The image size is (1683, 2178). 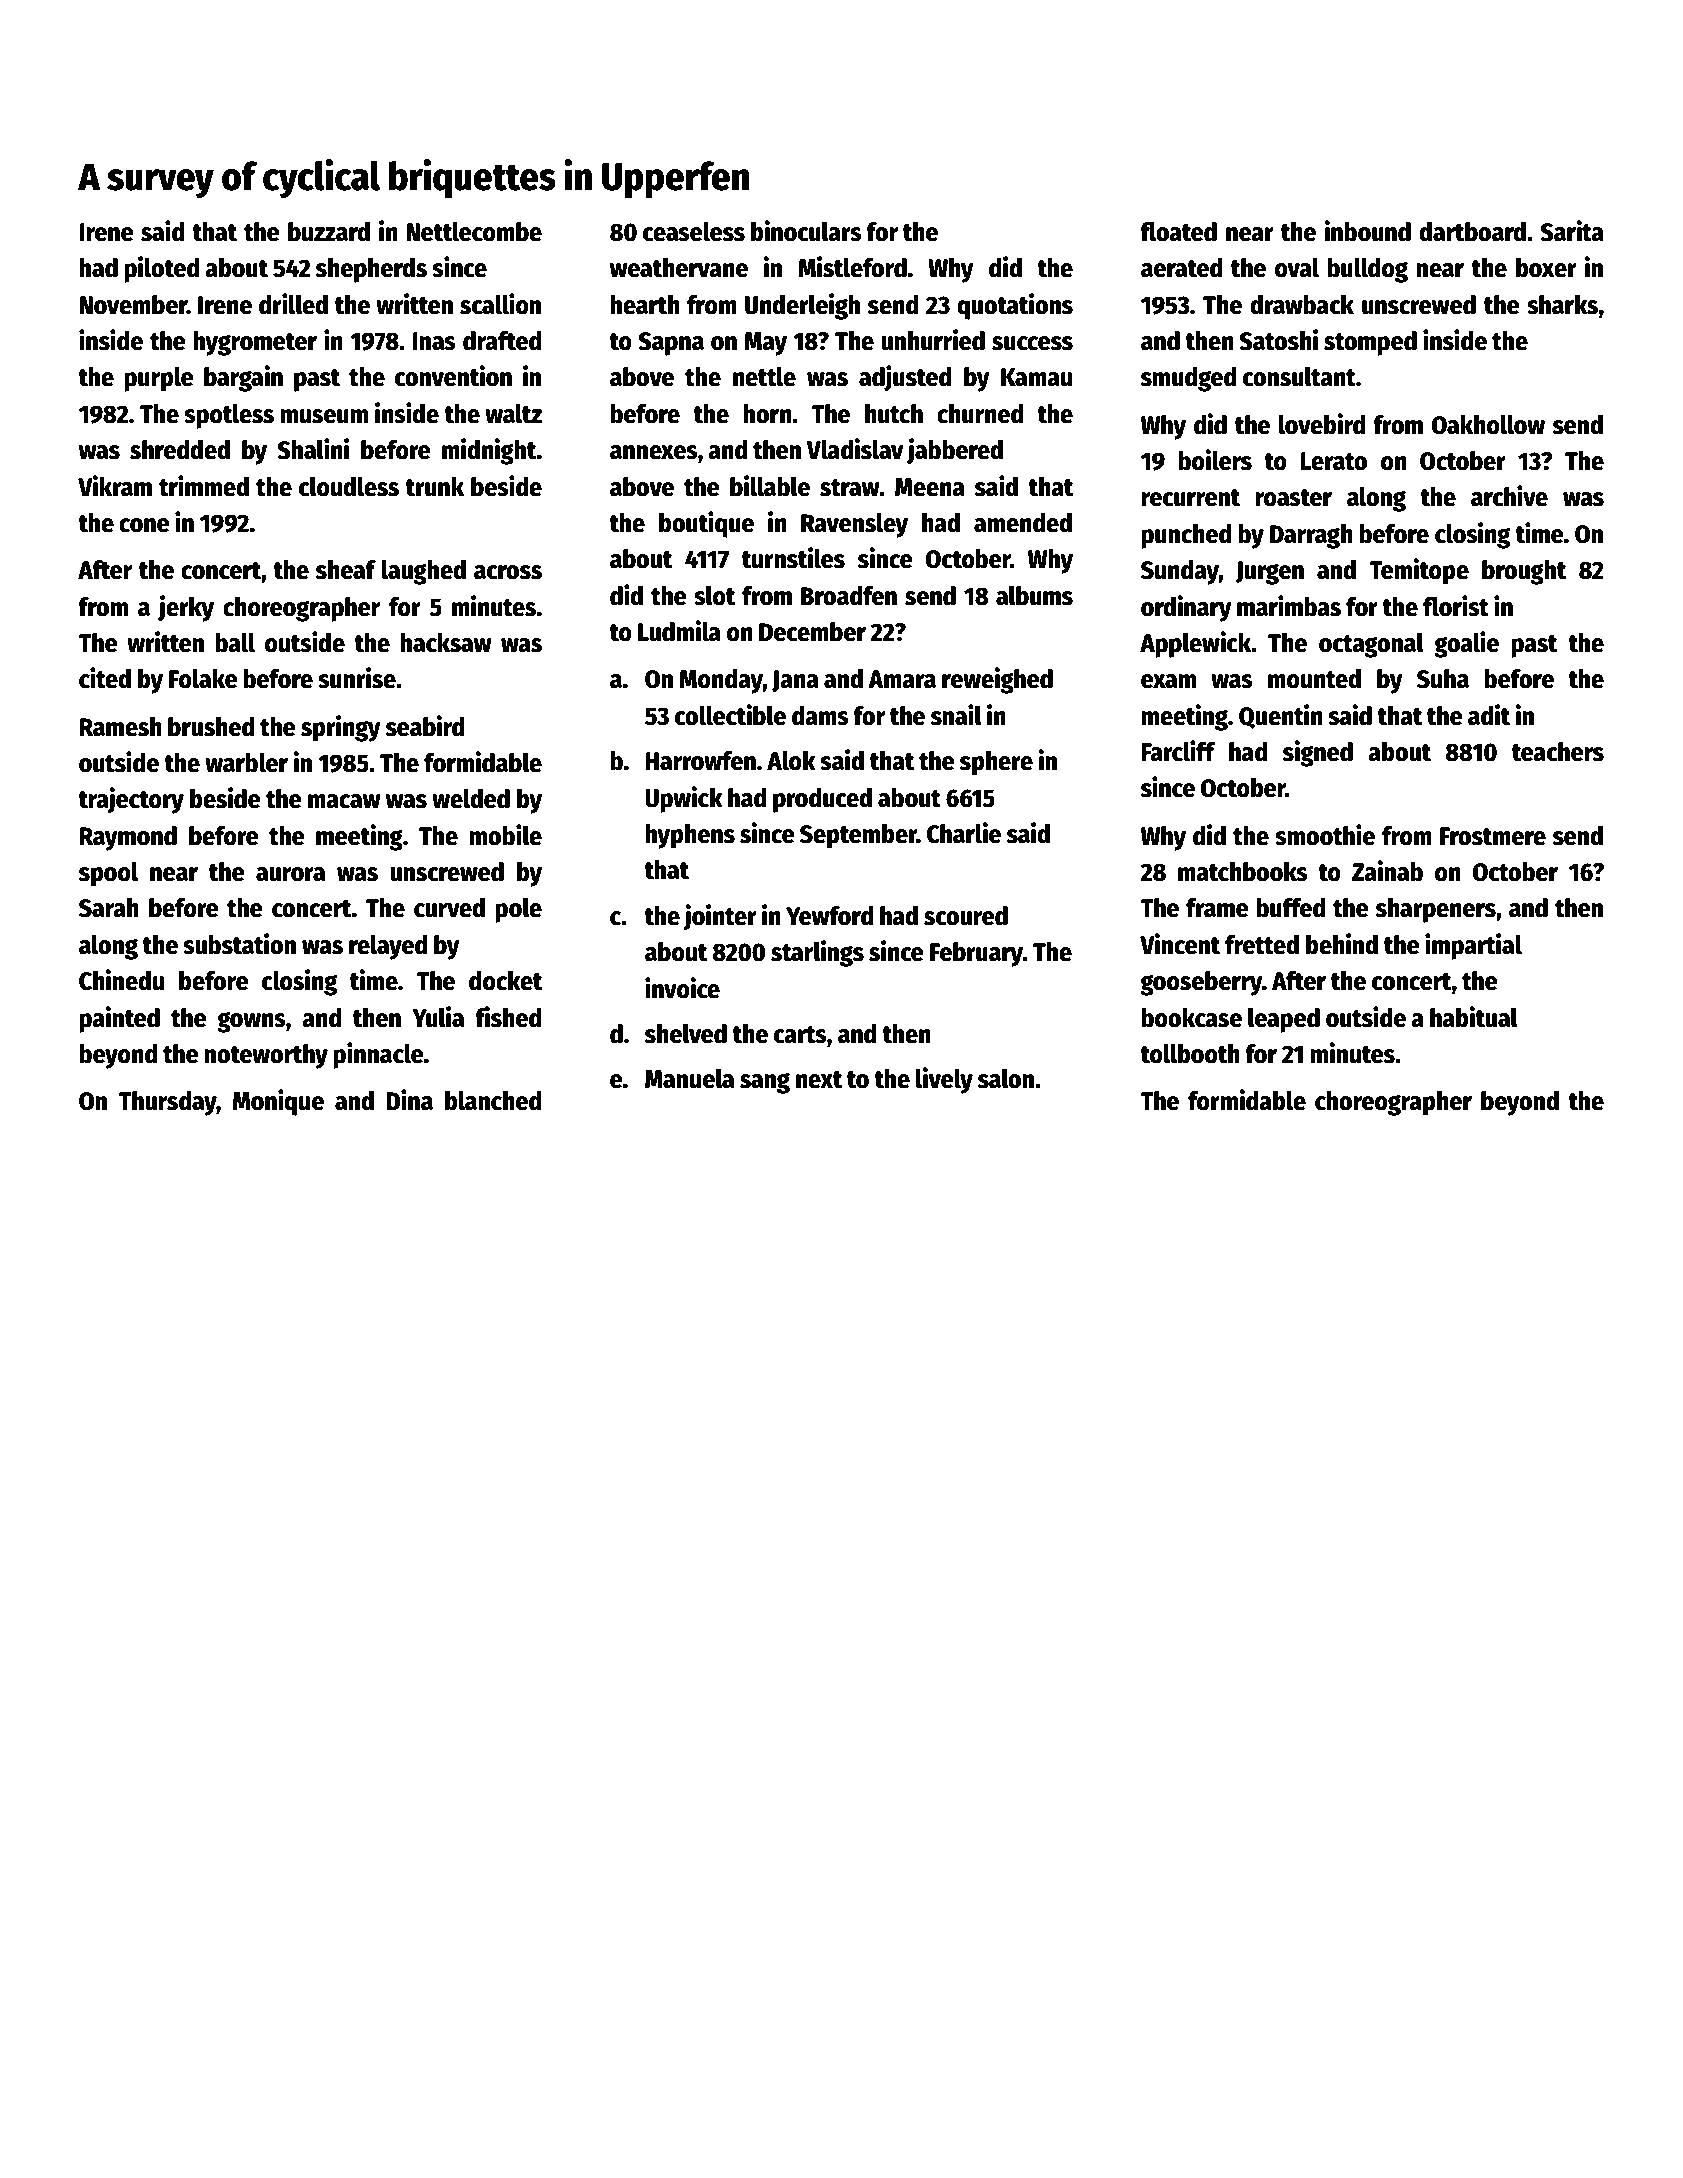 I want to click on Sarita, so click(x=1572, y=231).
